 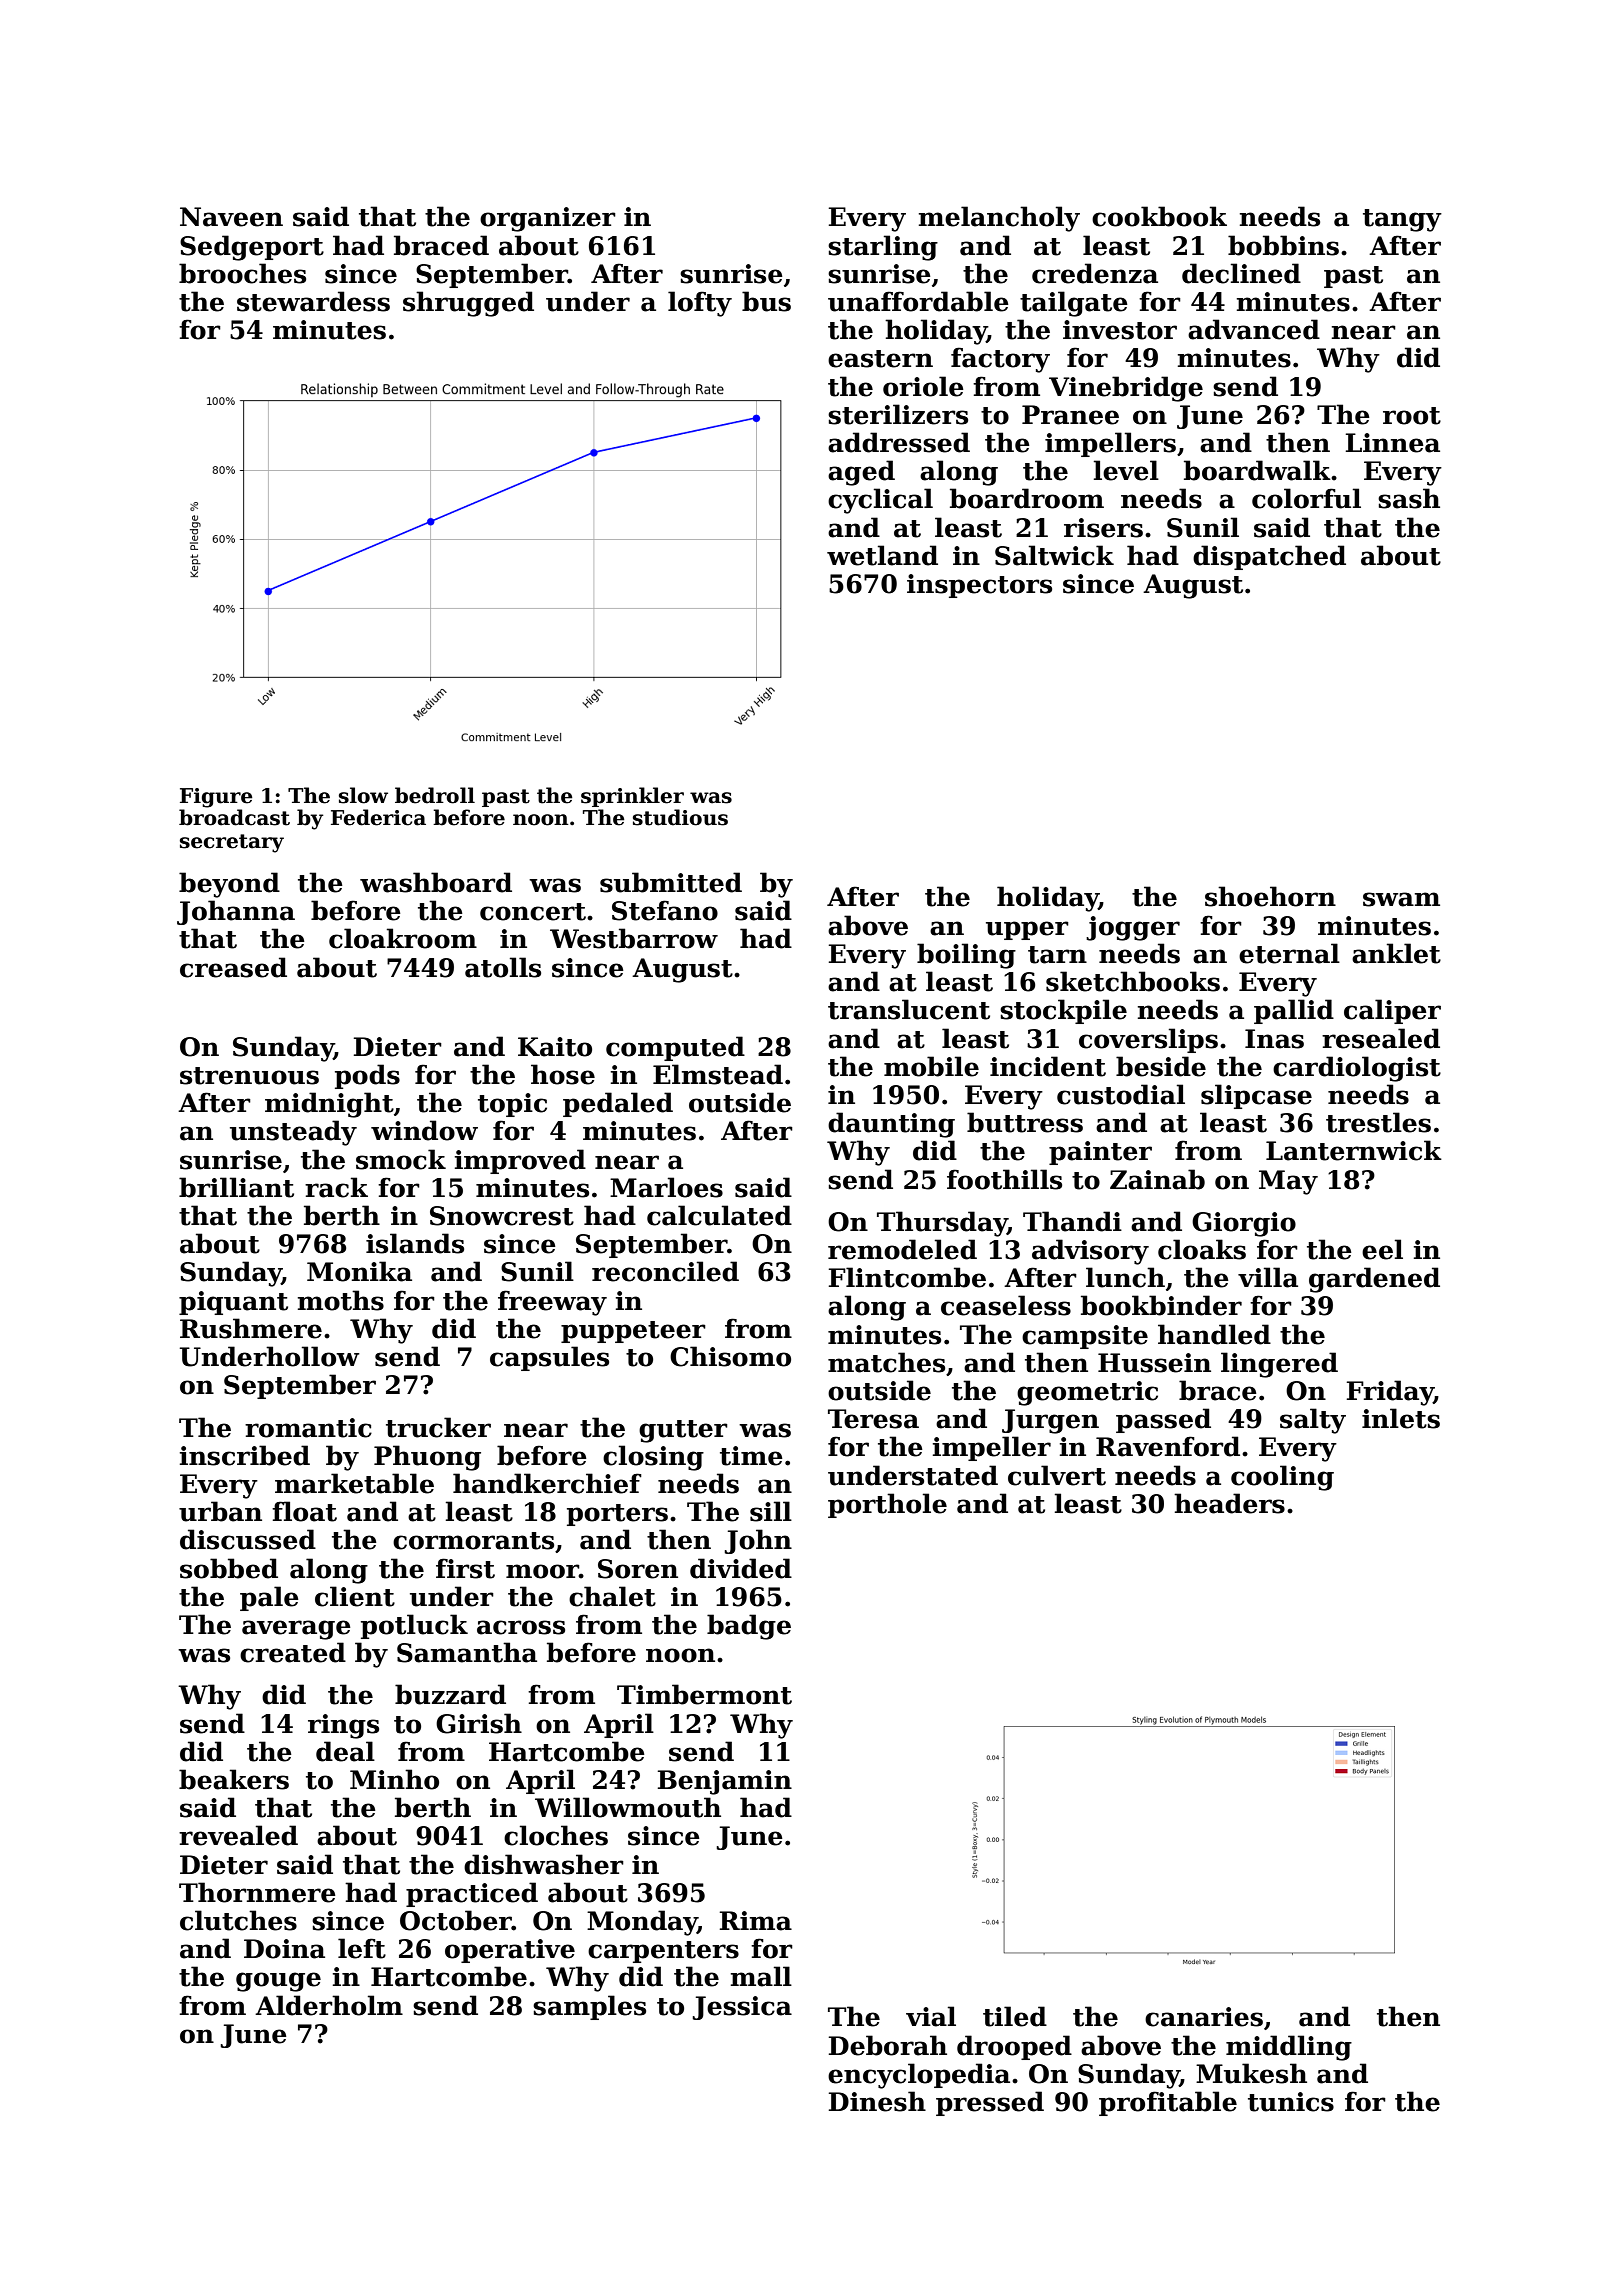 What do you see at coordinates (1159, 216) in the screenshot?
I see `cookbook` at bounding box center [1159, 216].
